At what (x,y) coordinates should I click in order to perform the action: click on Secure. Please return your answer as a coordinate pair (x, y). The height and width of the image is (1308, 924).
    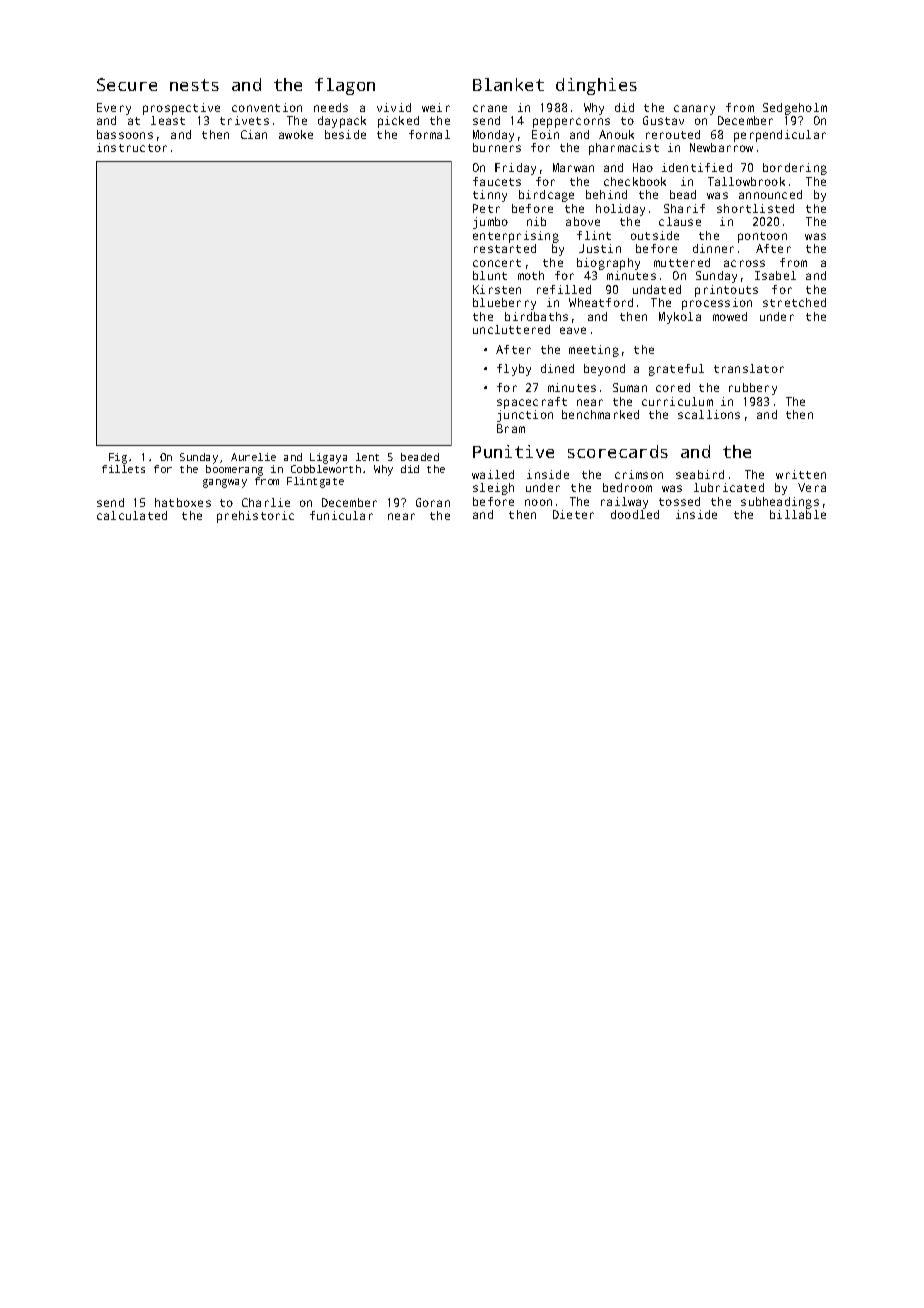
    Looking at the image, I should click on (127, 84).
